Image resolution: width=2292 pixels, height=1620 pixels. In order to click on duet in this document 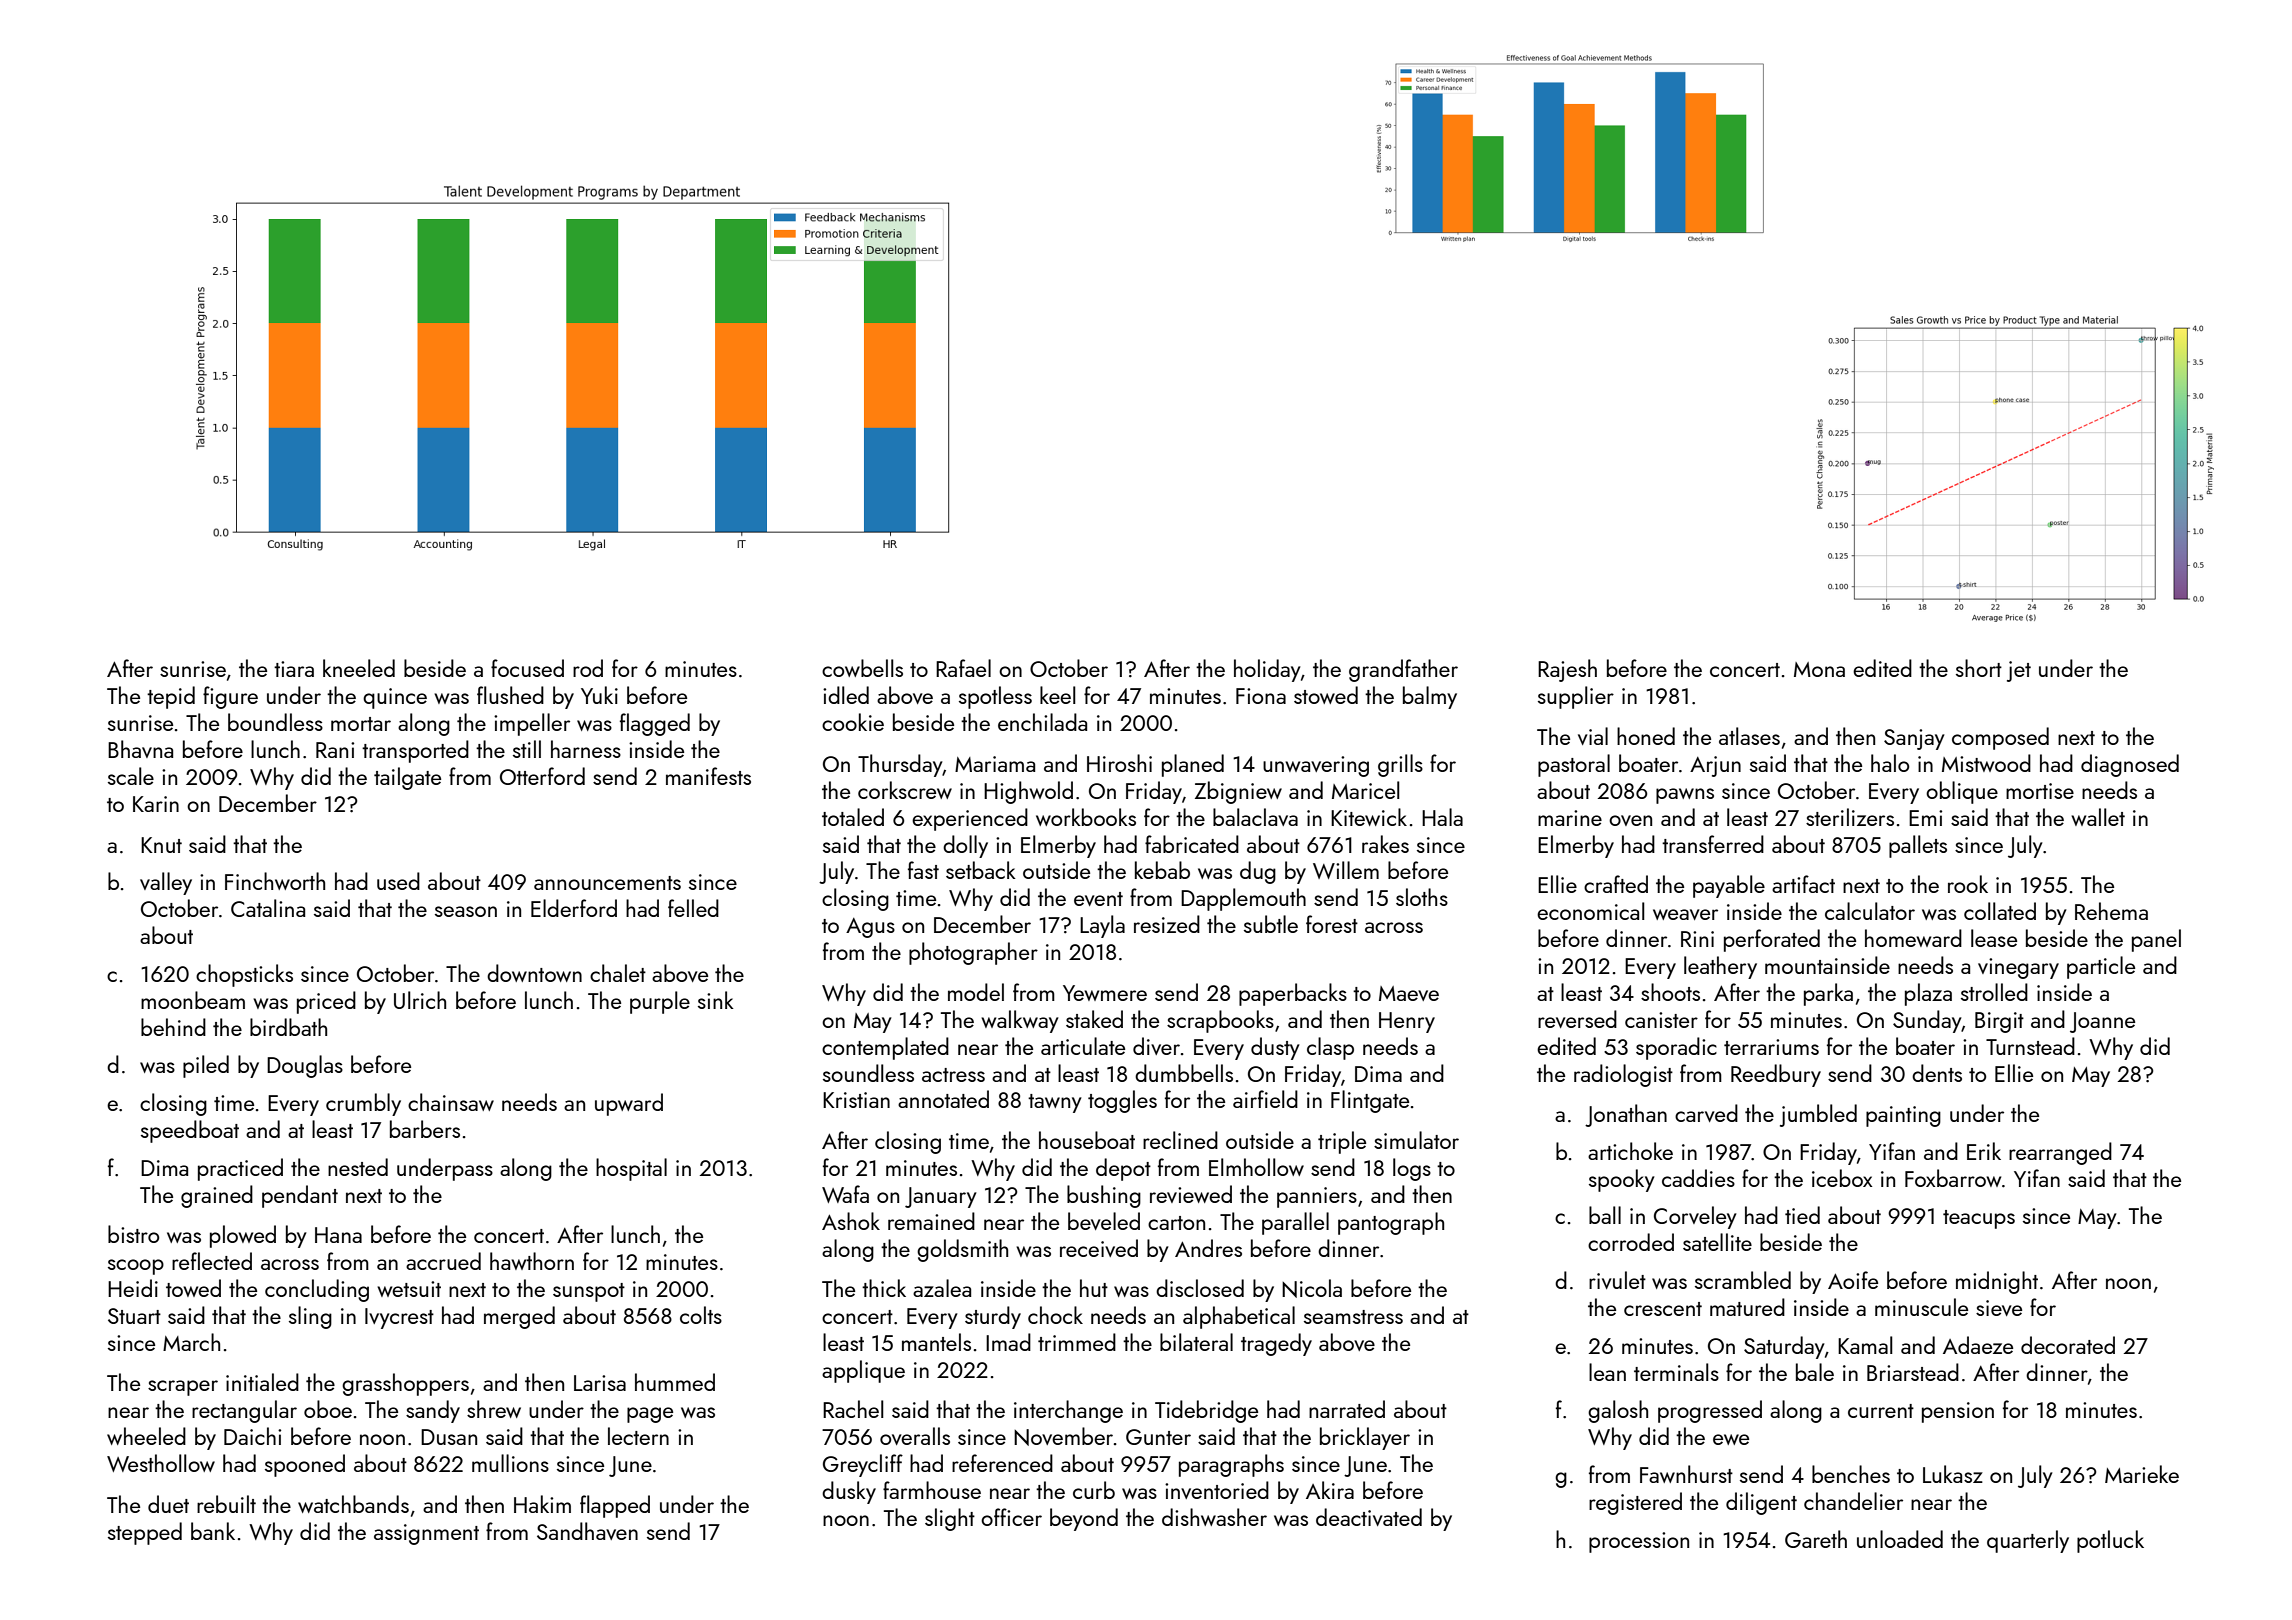, I will do `click(168, 1504)`.
